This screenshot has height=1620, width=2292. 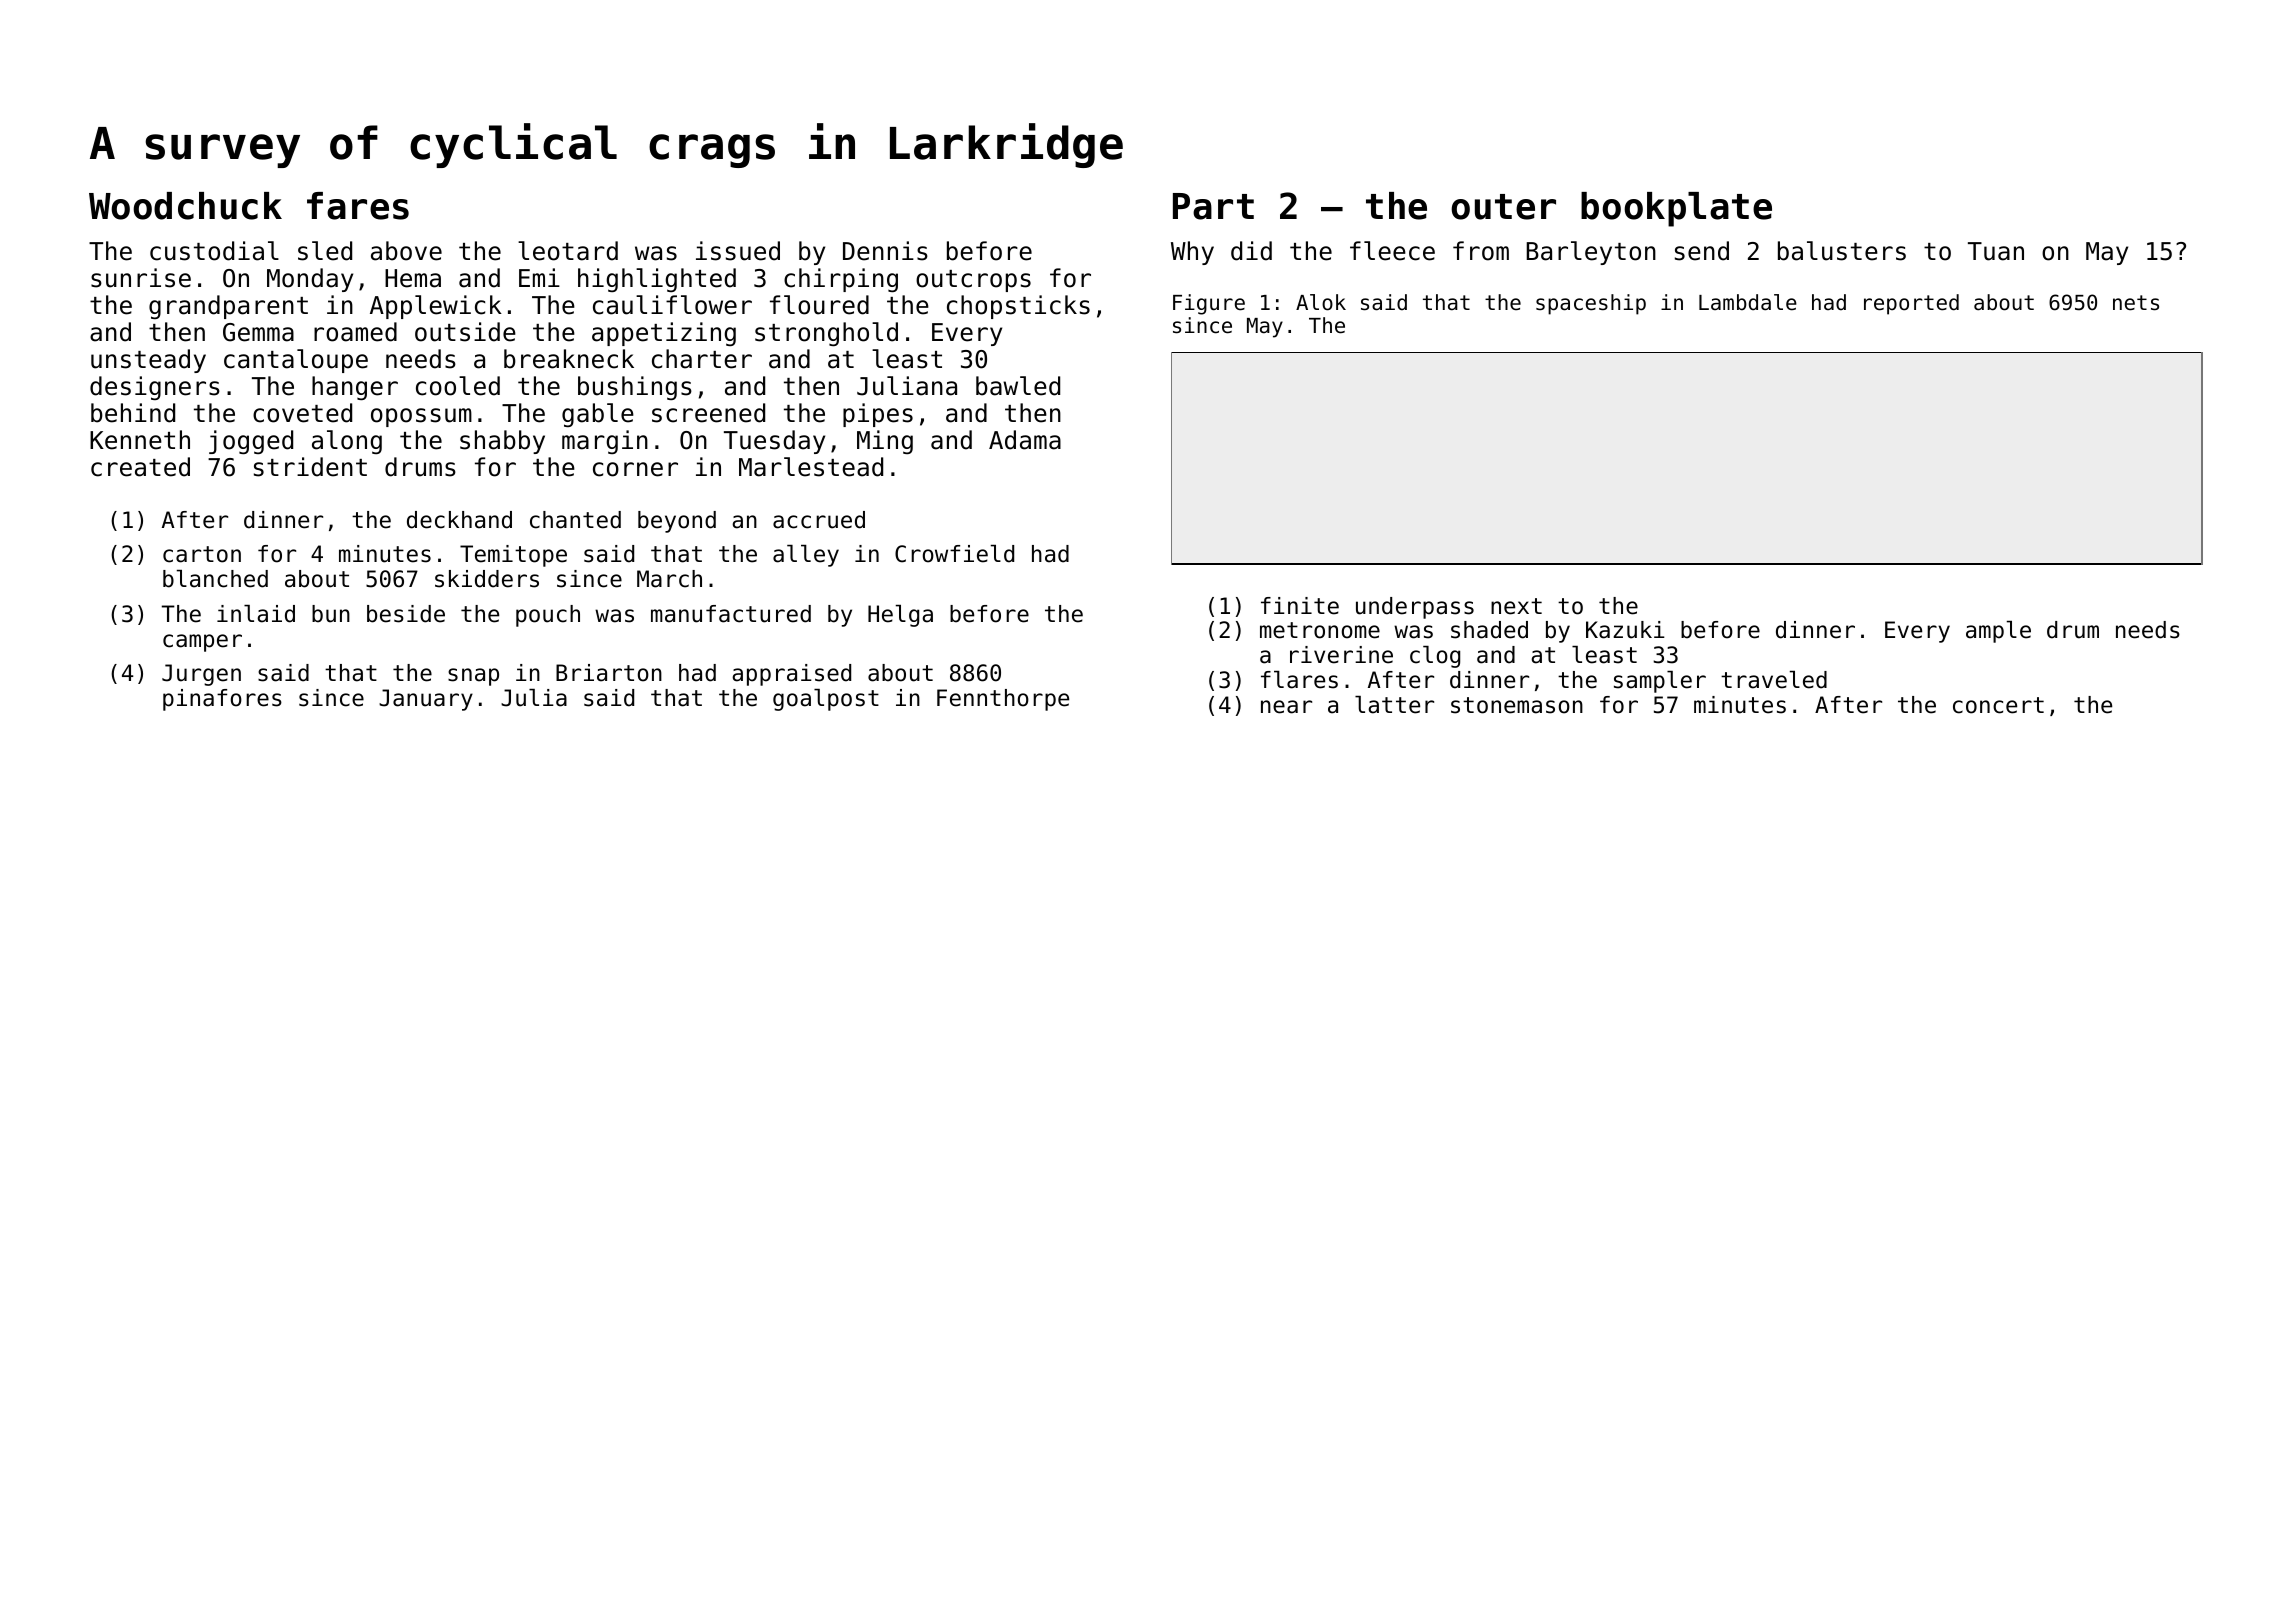 What do you see at coordinates (185, 206) in the screenshot?
I see `Woodchuck` at bounding box center [185, 206].
